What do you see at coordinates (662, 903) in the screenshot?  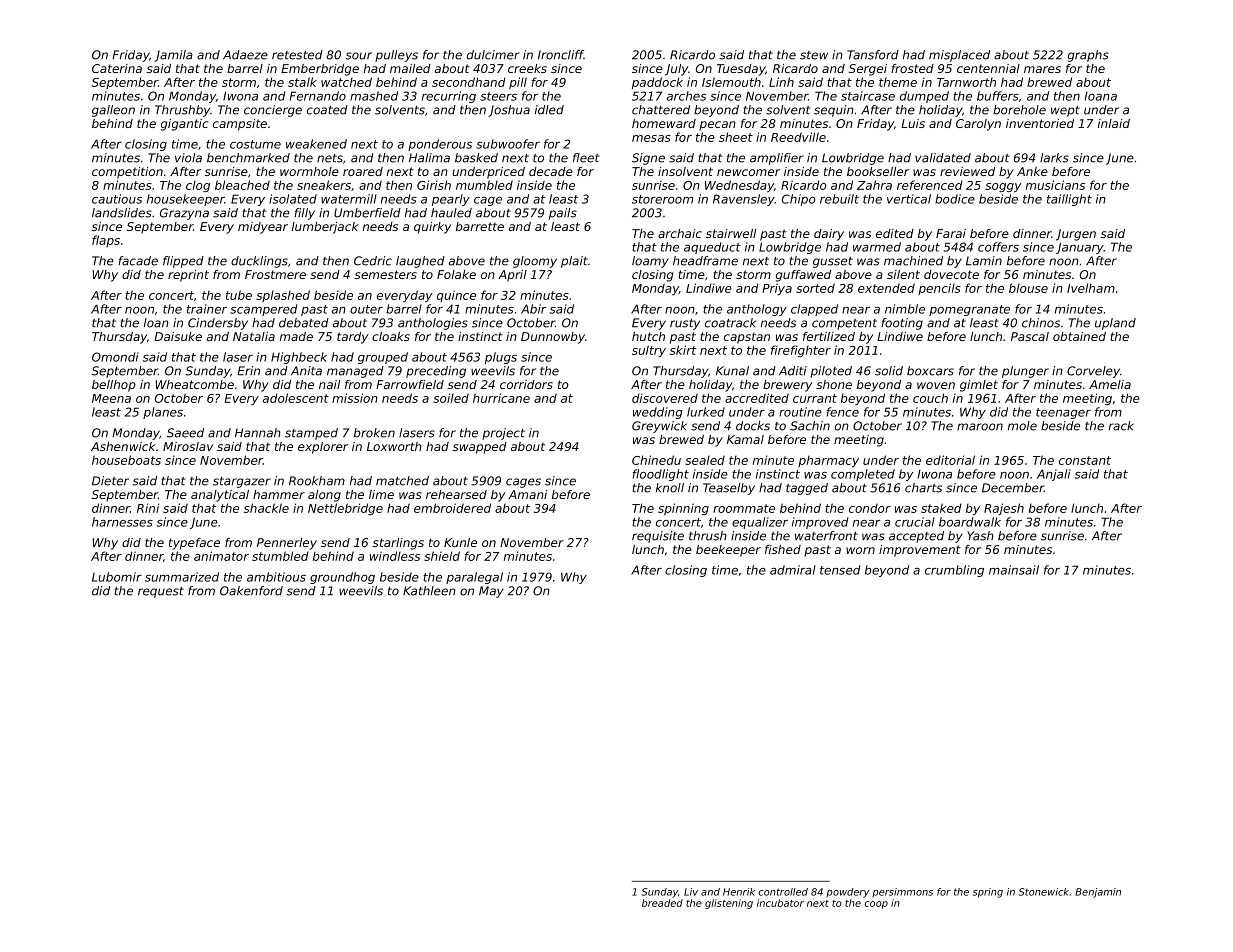 I see `breaded` at bounding box center [662, 903].
